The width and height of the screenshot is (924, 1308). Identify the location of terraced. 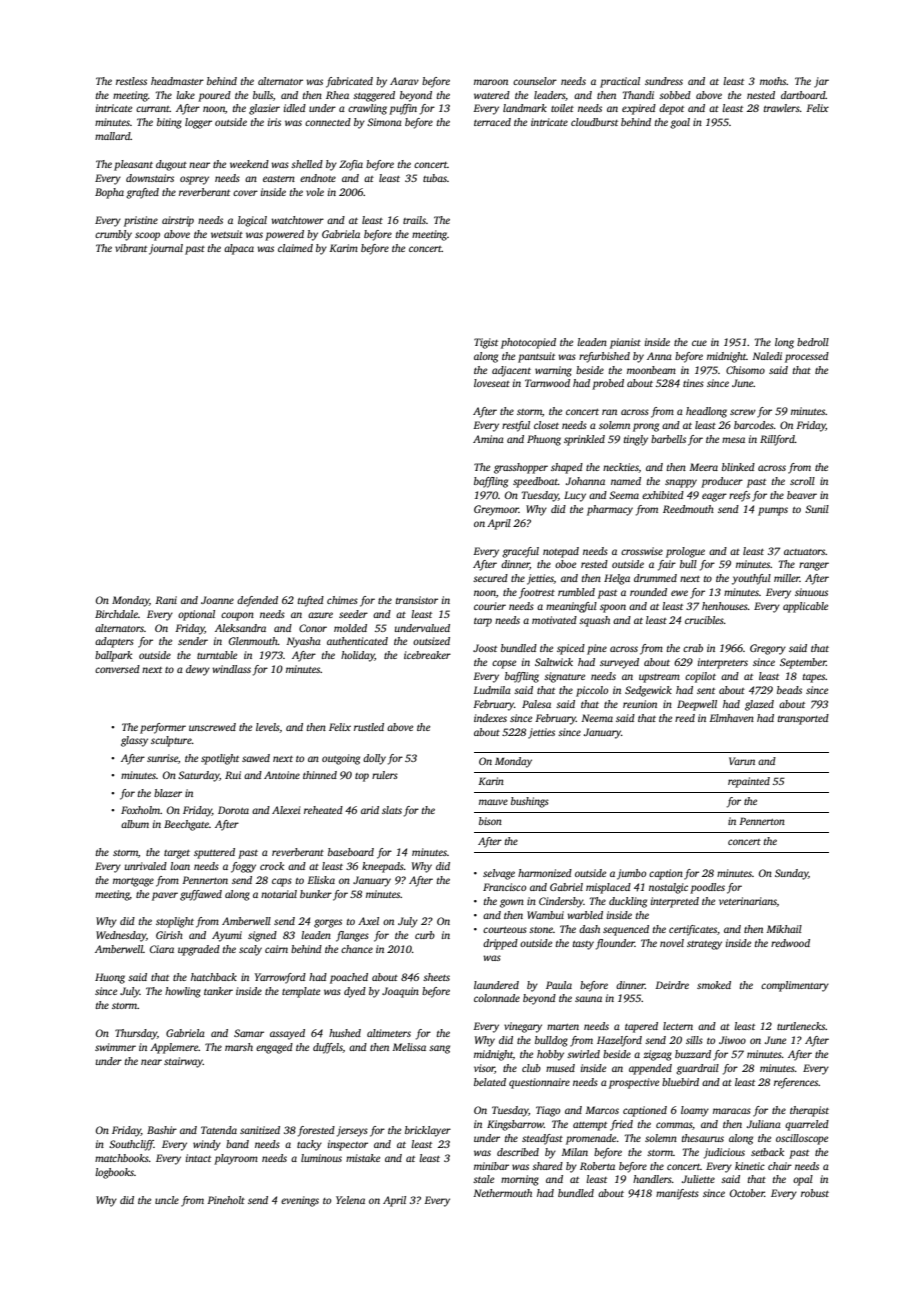
(492, 122).
